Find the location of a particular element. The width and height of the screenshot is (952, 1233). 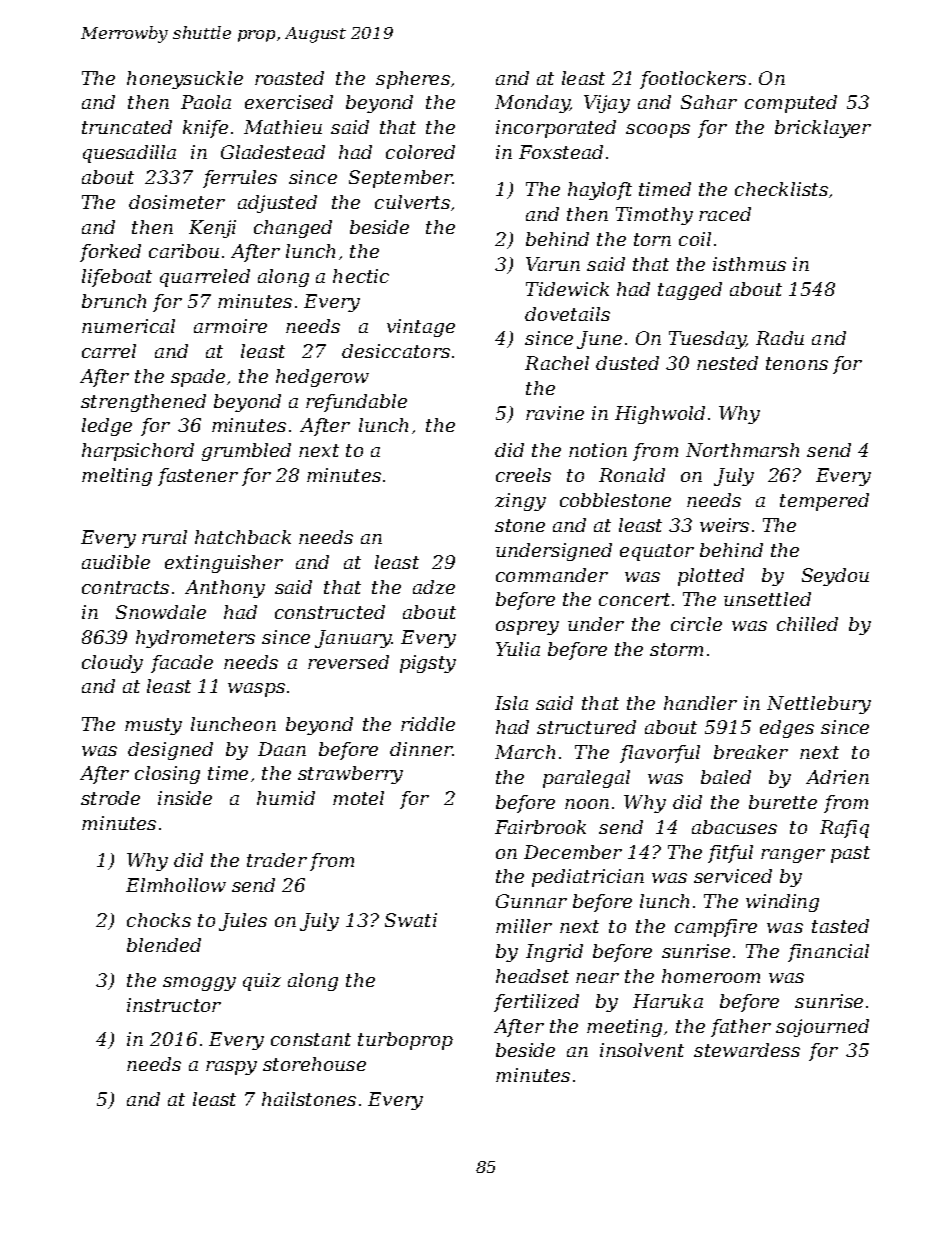

footlockers is located at coordinates (693, 80).
